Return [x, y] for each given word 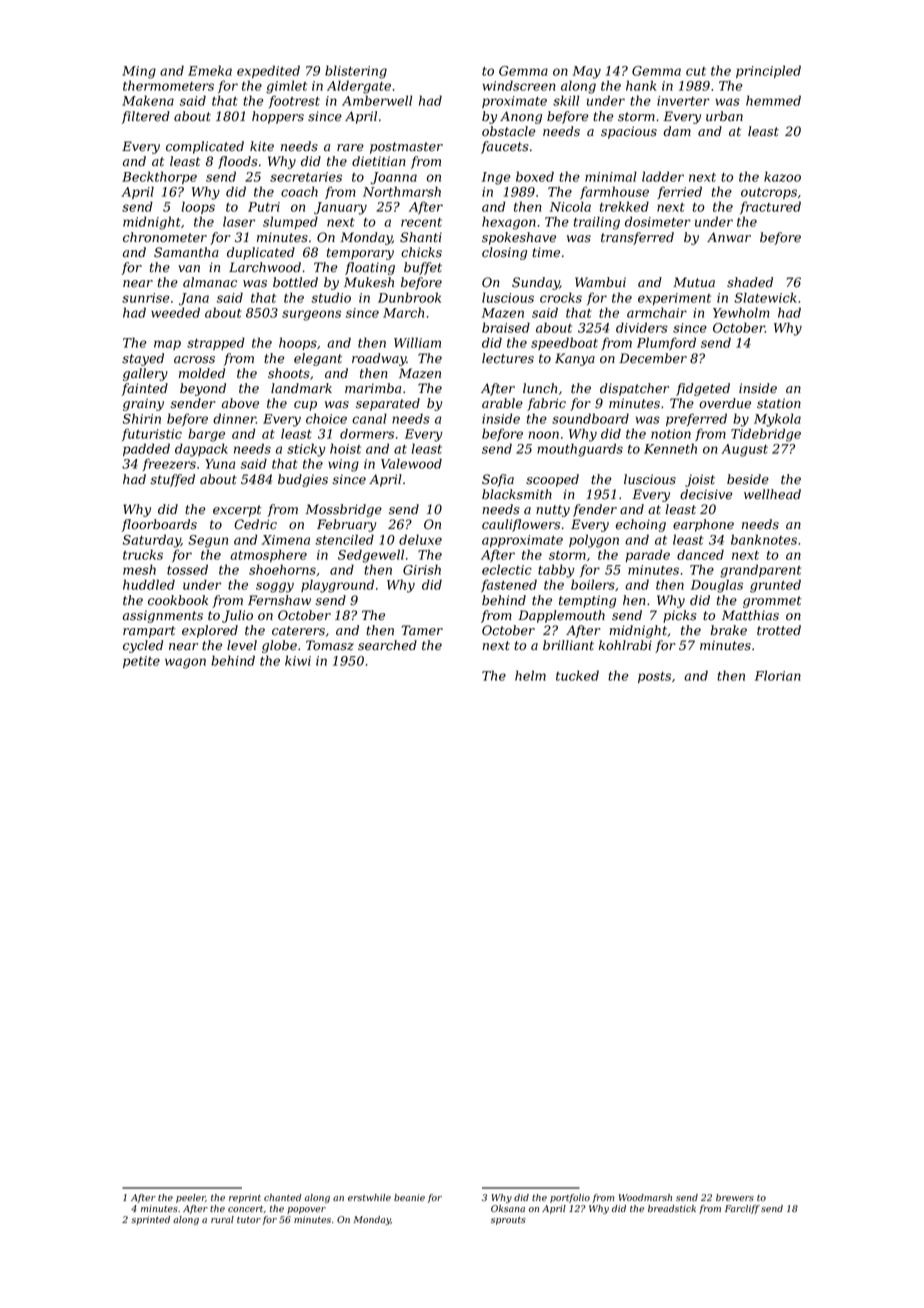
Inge [496, 178]
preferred [696, 419]
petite [141, 662]
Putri [264, 207]
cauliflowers [521, 525]
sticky [306, 450]
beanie [409, 1197]
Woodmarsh [645, 1197]
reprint [245, 1198]
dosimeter [658, 221]
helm [530, 675]
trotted [779, 630]
